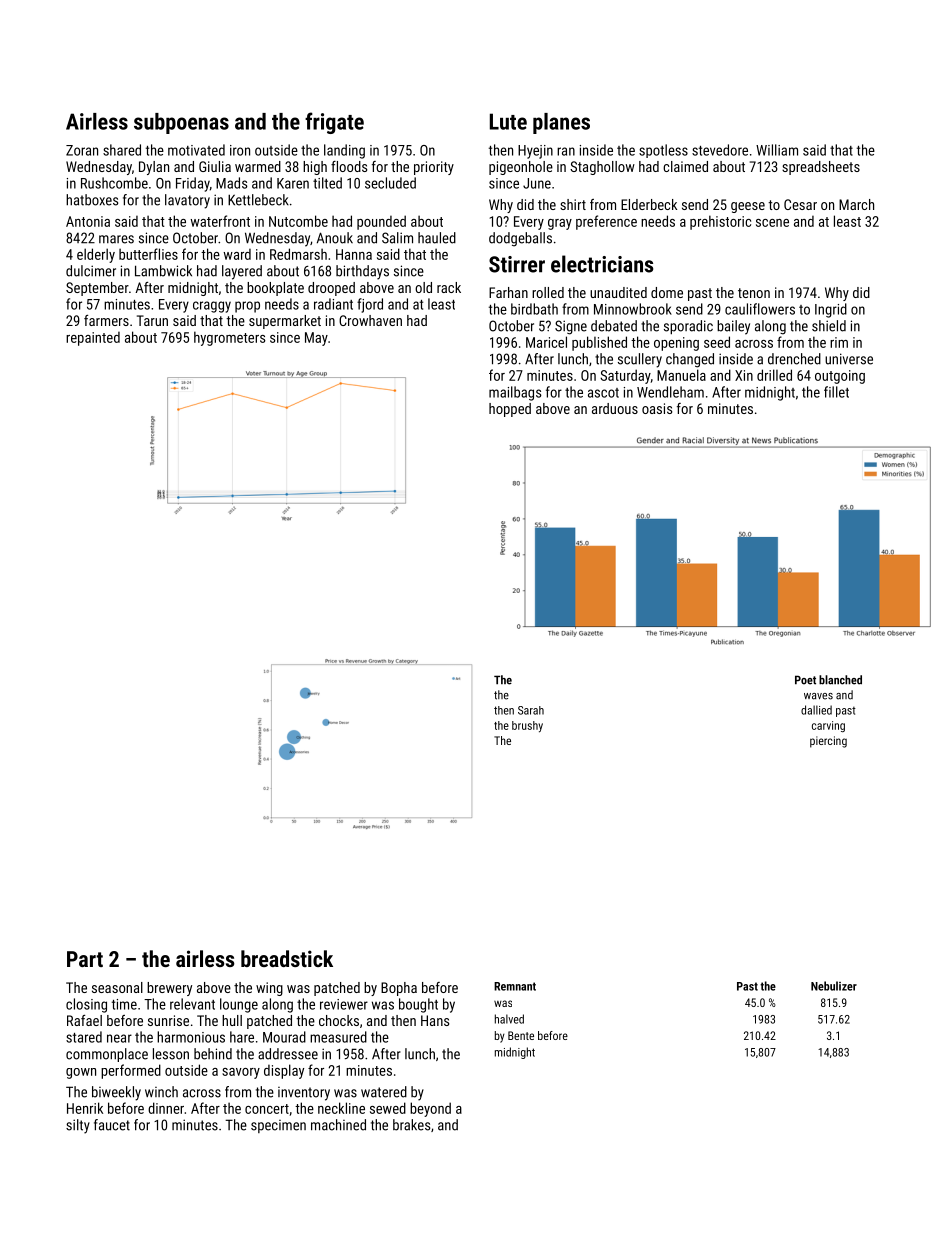  I want to click on spotless, so click(663, 151).
